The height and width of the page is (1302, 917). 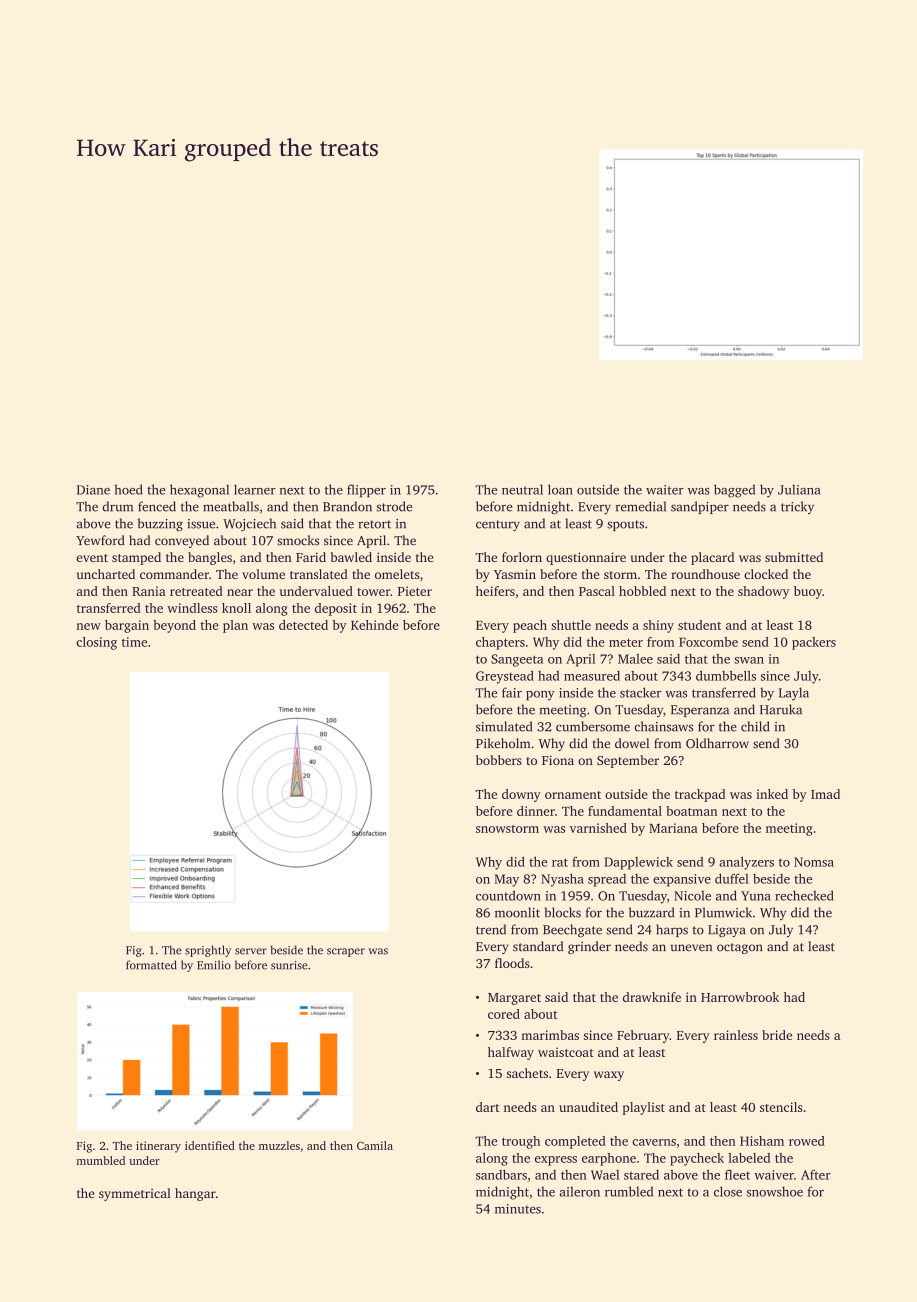 I want to click on learner, so click(x=255, y=489).
